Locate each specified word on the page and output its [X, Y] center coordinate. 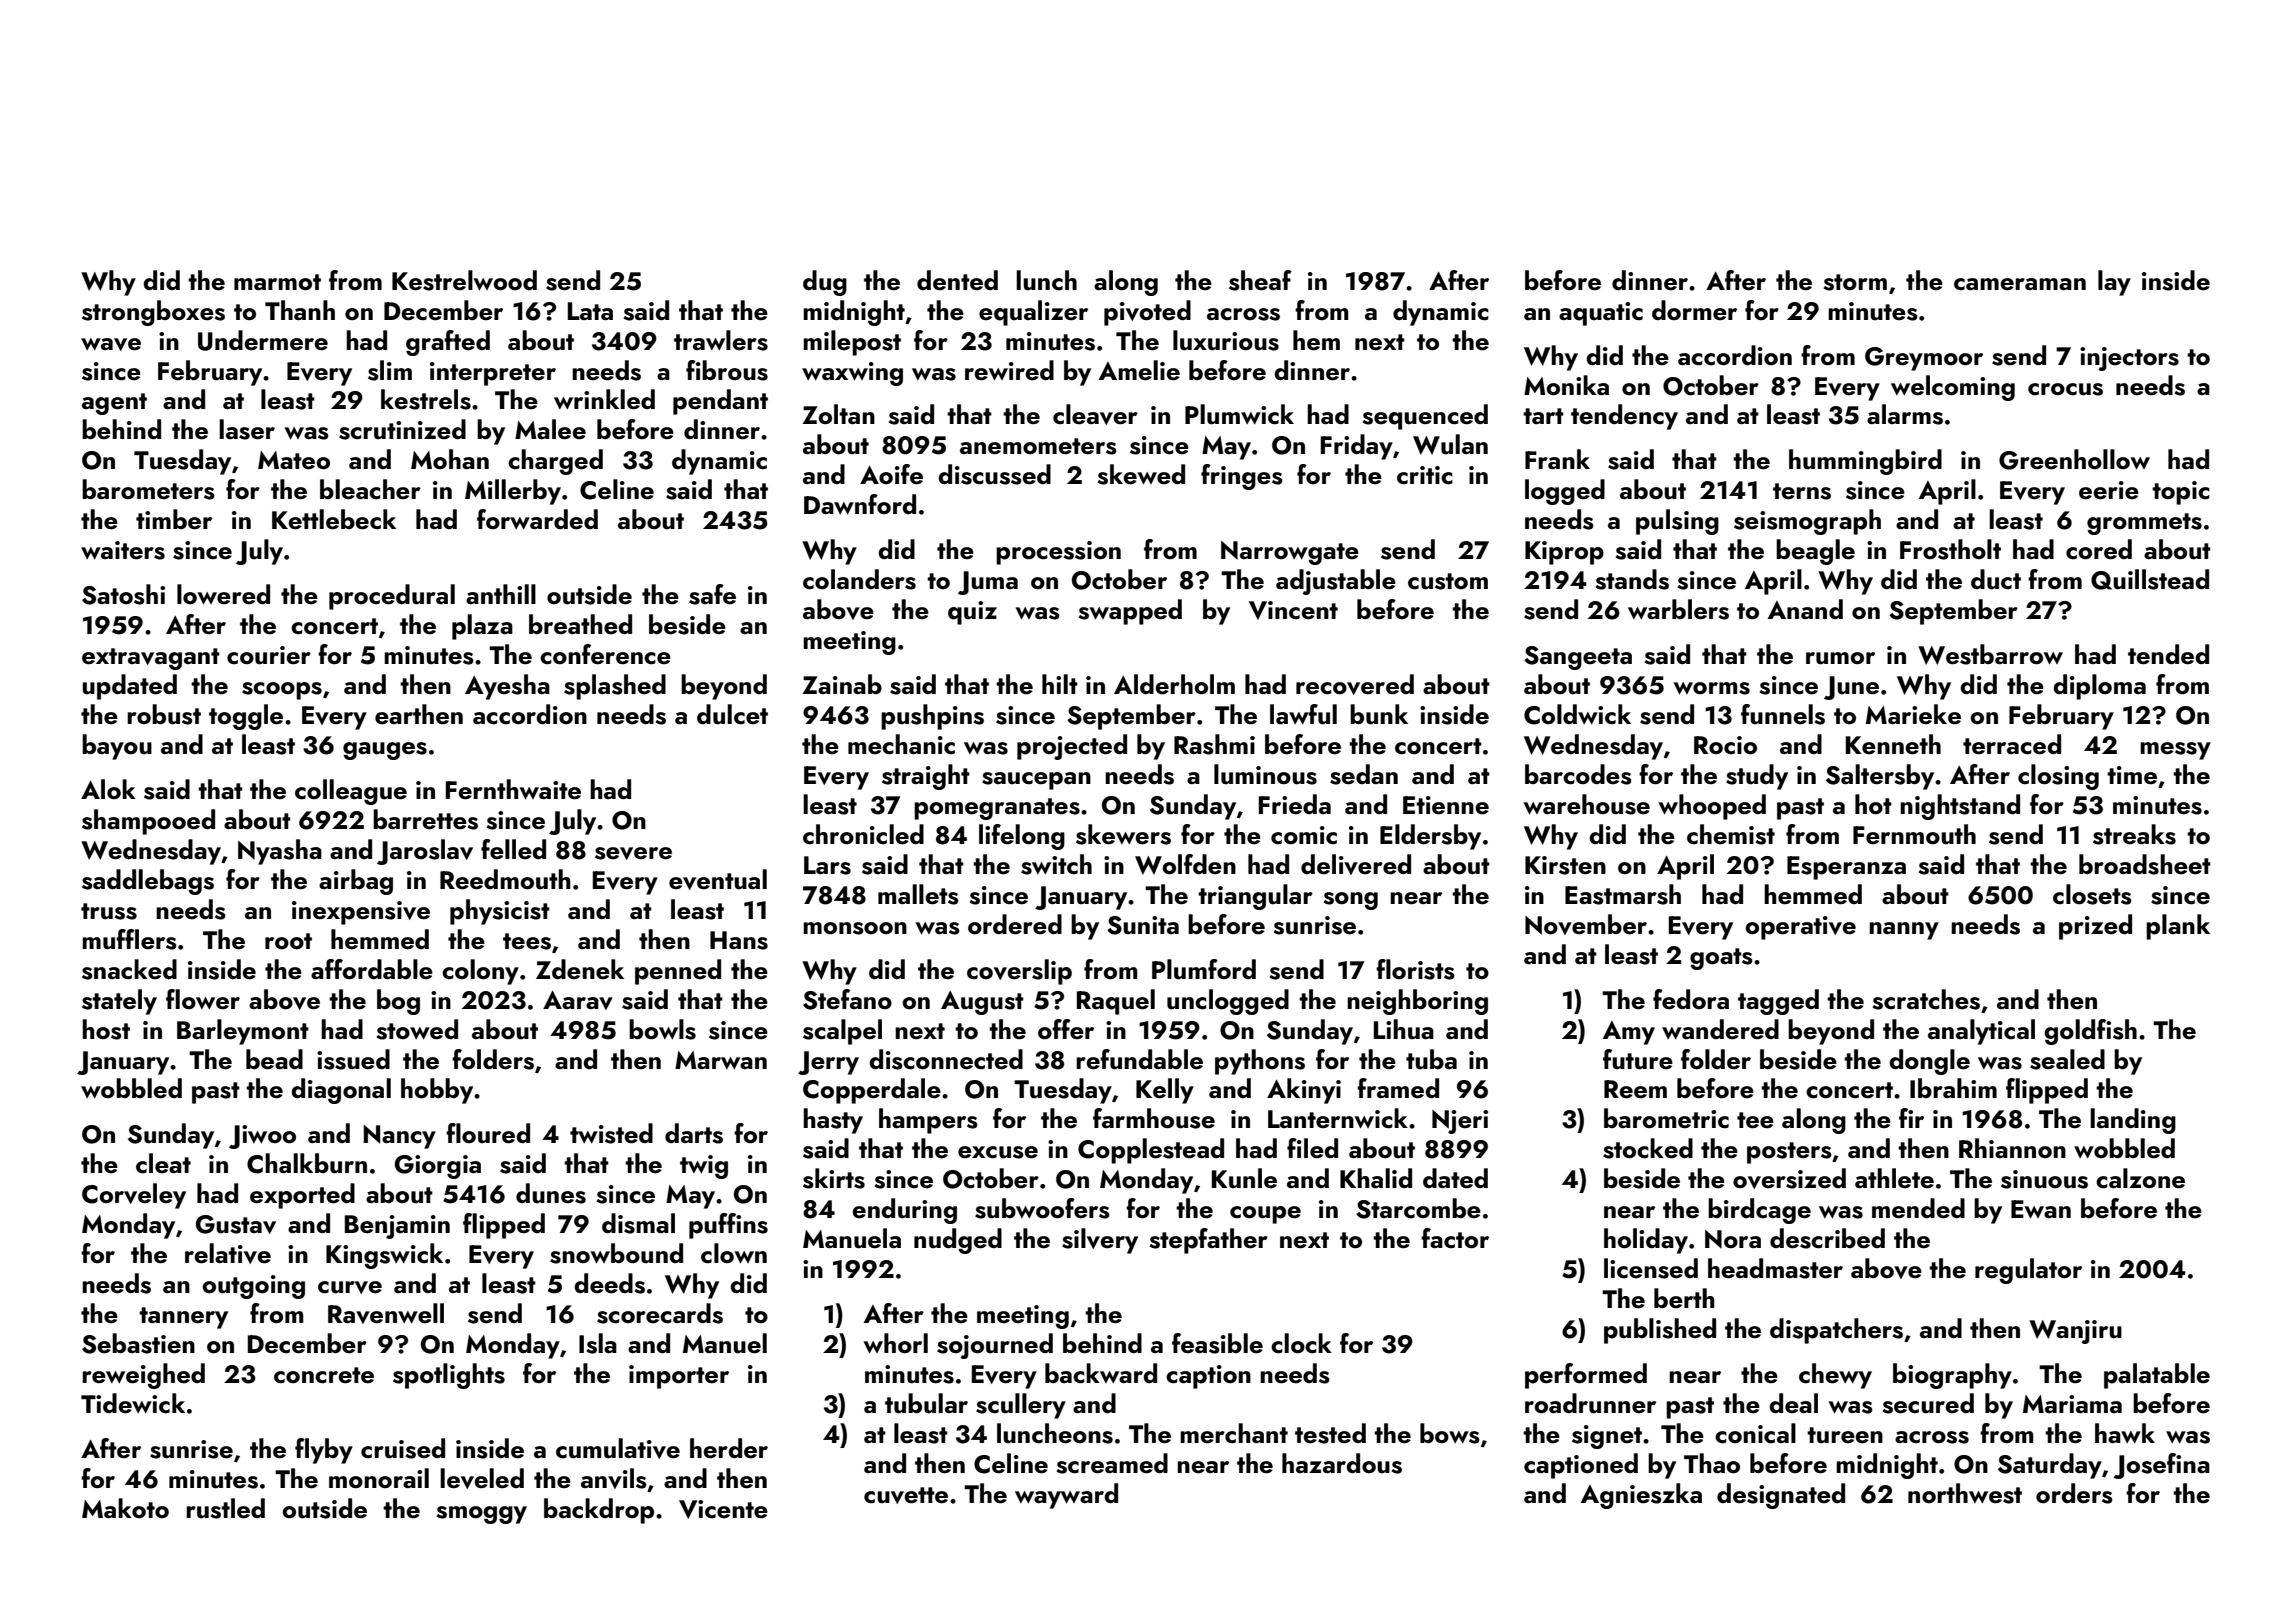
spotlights [449, 1376]
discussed [994, 474]
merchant [1234, 1433]
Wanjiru [2075, 1332]
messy [2175, 751]
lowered [223, 594]
